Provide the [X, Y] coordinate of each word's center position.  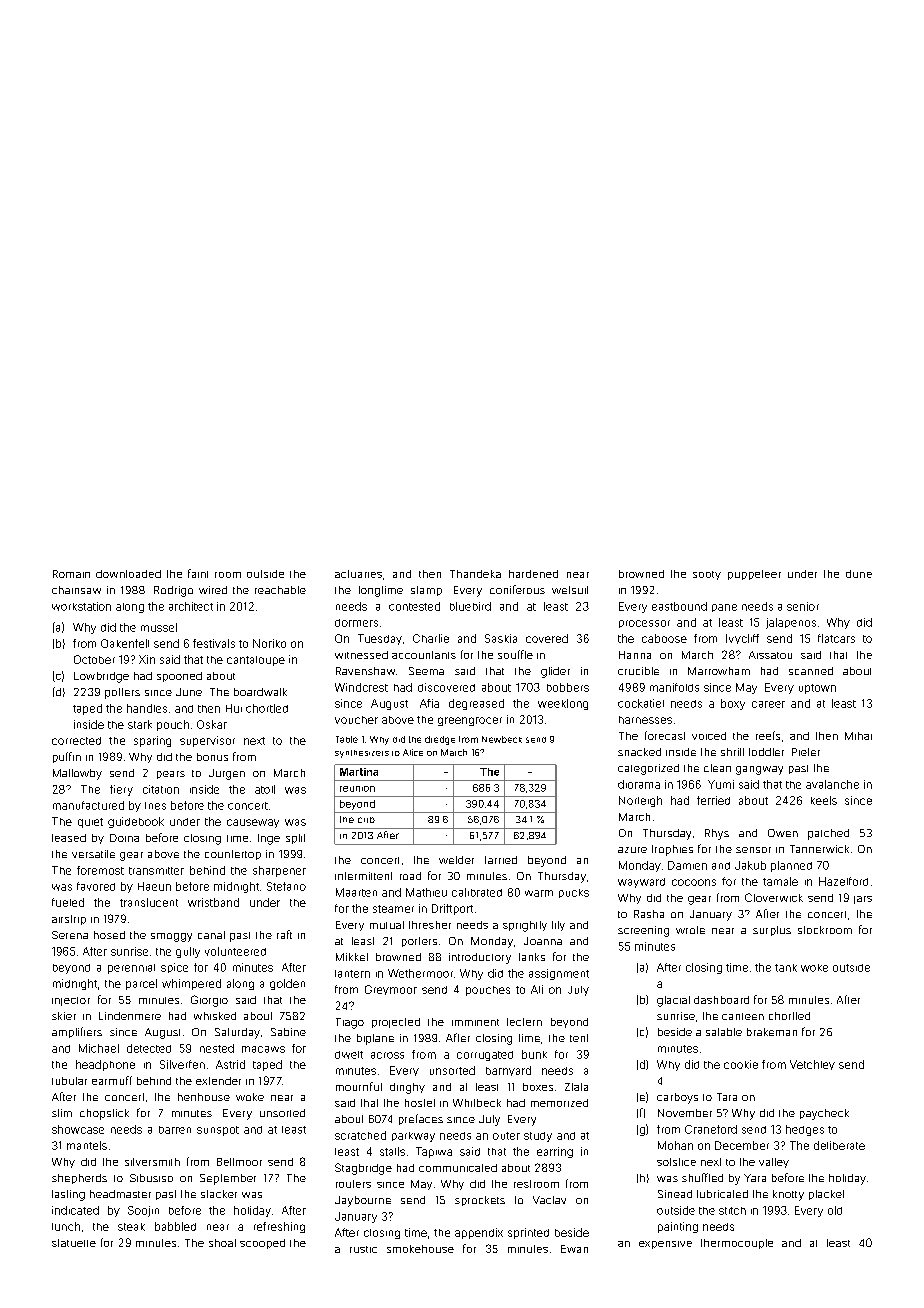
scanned [811, 671]
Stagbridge [363, 1169]
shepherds [79, 1179]
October [94, 659]
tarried [501, 860]
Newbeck [502, 739]
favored [96, 886]
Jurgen [227, 774]
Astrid [230, 1064]
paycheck [824, 1114]
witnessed [361, 655]
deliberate [839, 1145]
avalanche [832, 784]
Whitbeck [477, 1103]
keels [824, 800]
